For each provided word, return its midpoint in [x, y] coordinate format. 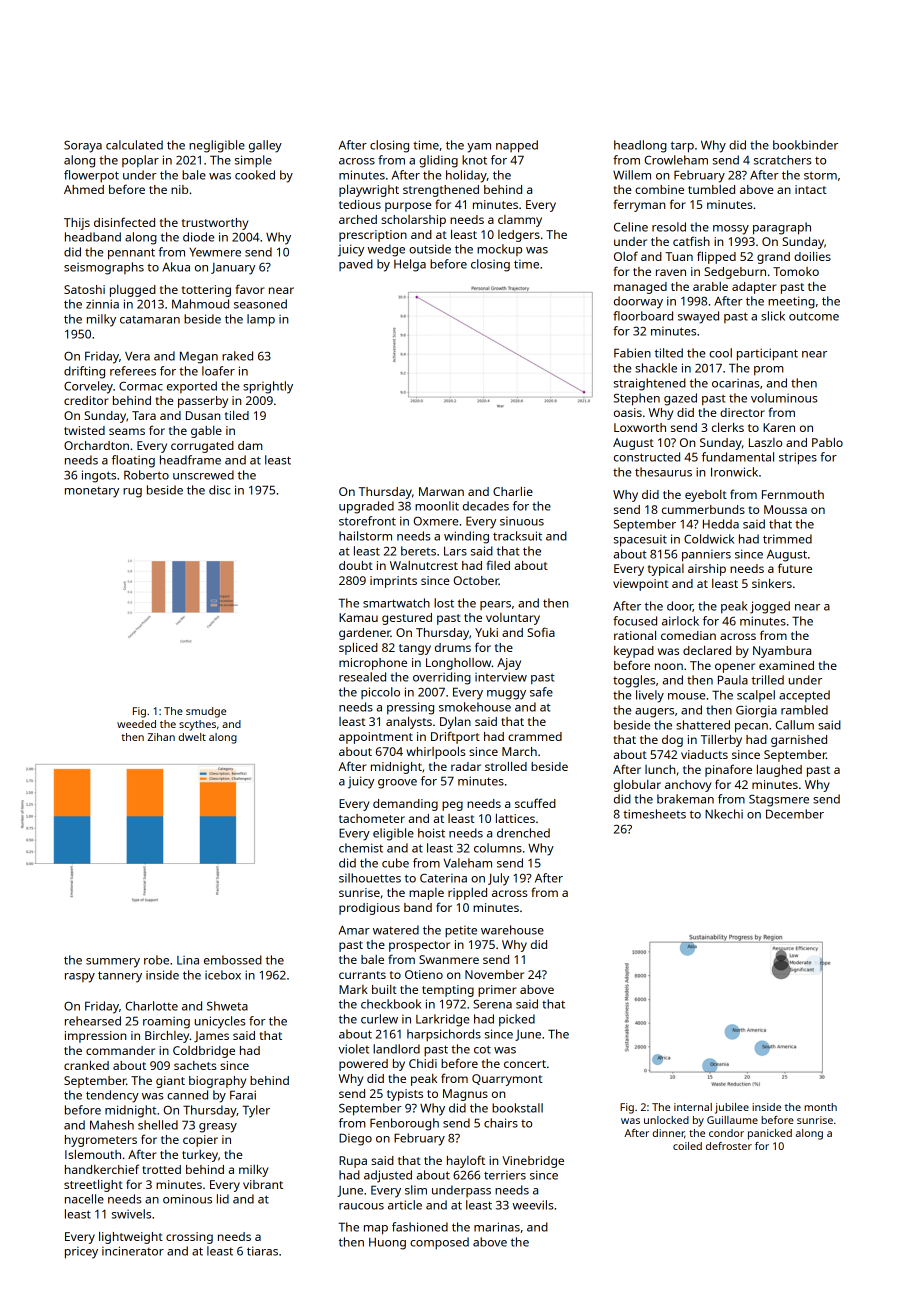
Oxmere [435, 521]
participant [767, 354]
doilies [812, 256]
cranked [86, 1065]
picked [517, 1020]
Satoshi [84, 289]
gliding [438, 161]
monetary [92, 492]
